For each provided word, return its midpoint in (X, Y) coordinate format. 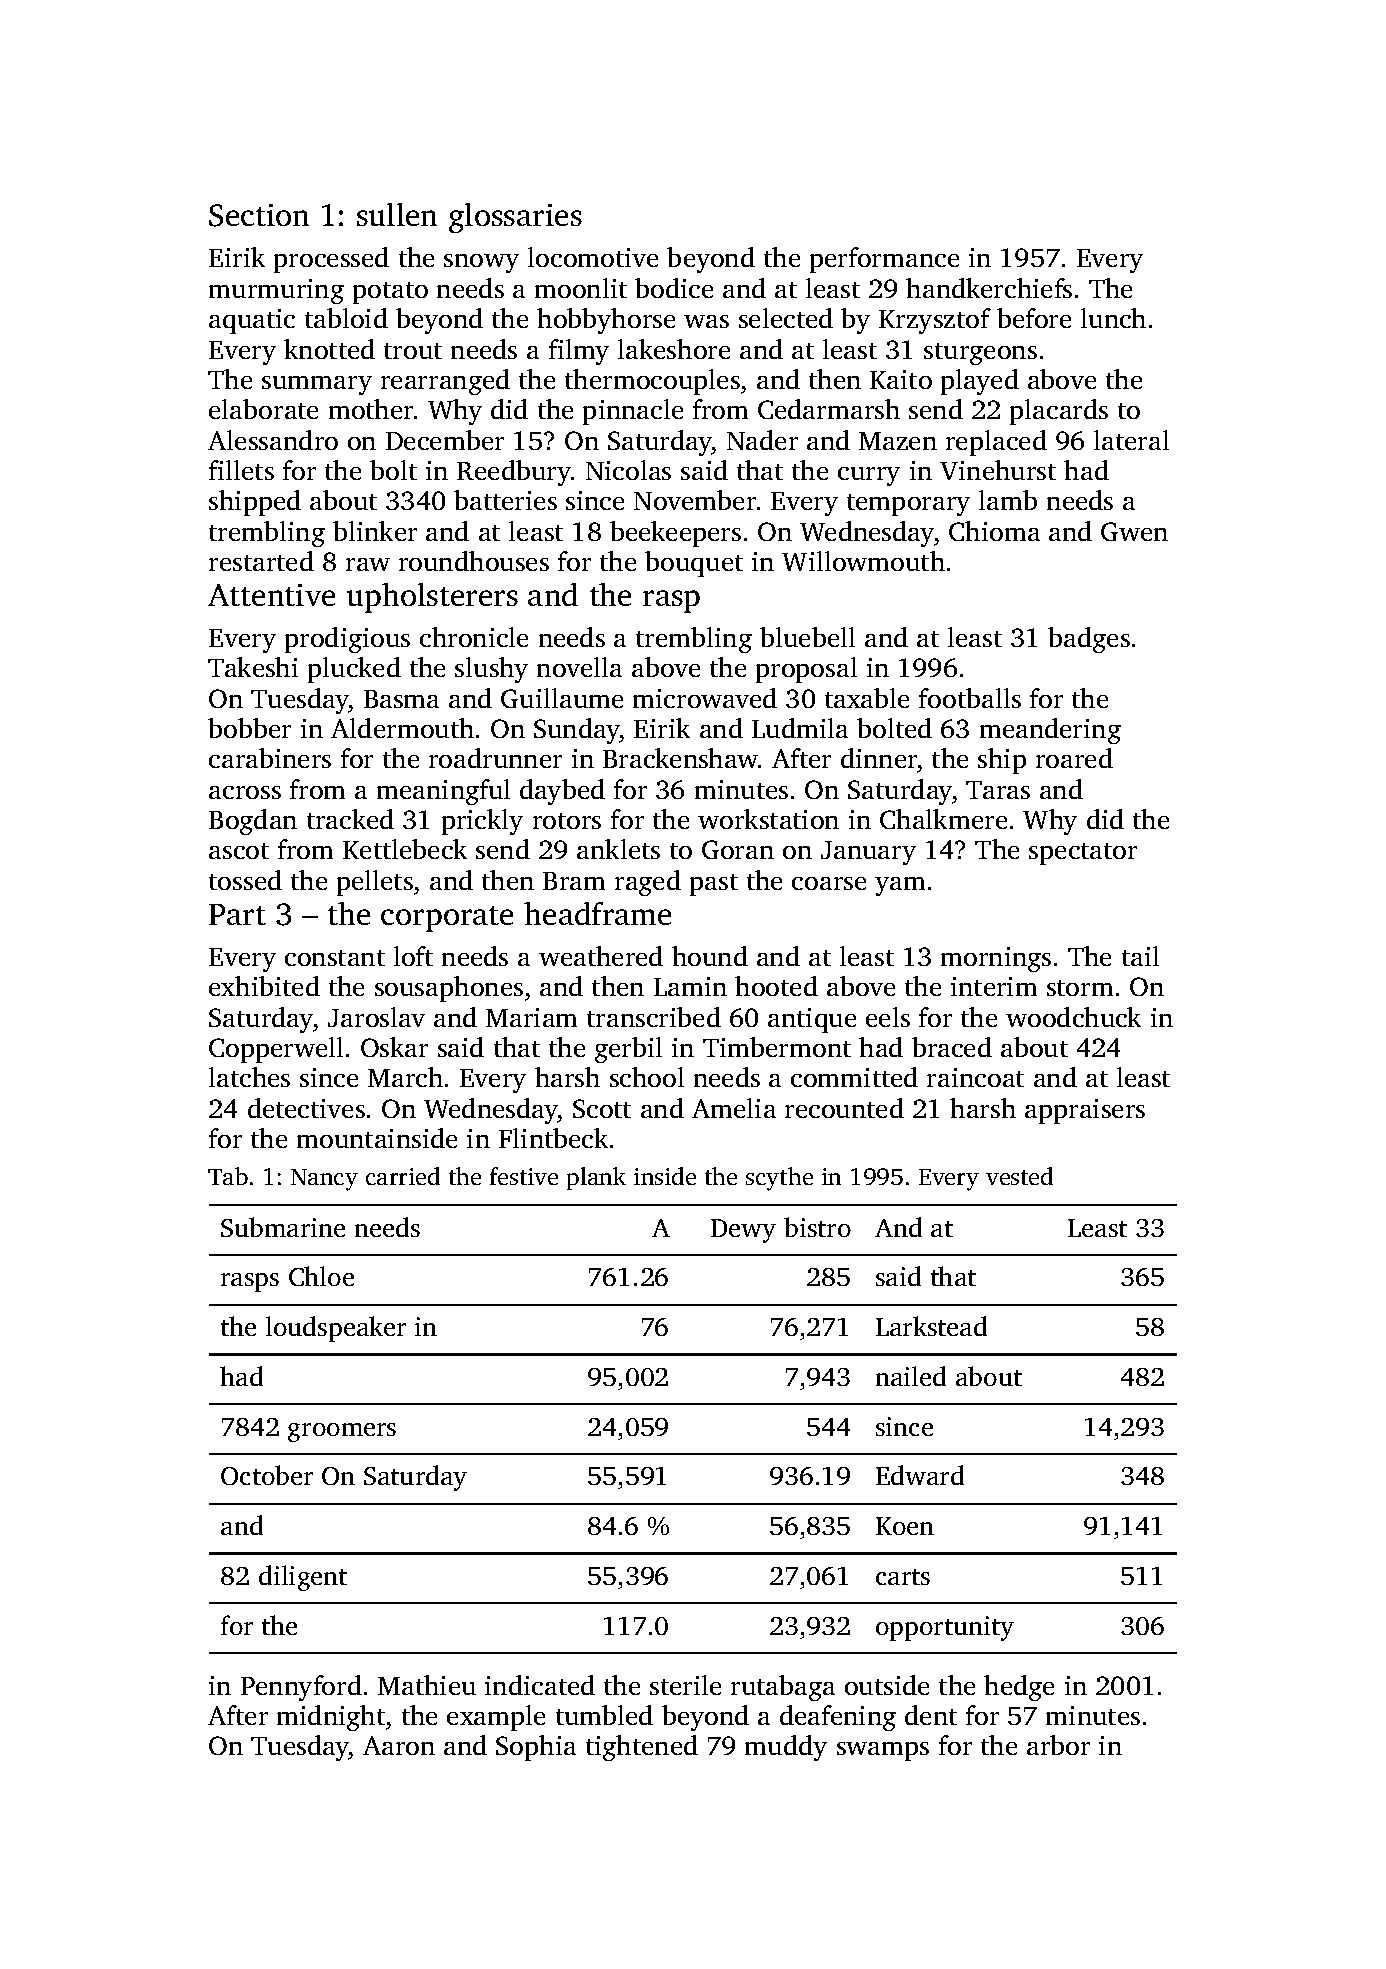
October (267, 1475)
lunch (1113, 318)
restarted (261, 561)
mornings (996, 959)
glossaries (515, 218)
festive (524, 1176)
